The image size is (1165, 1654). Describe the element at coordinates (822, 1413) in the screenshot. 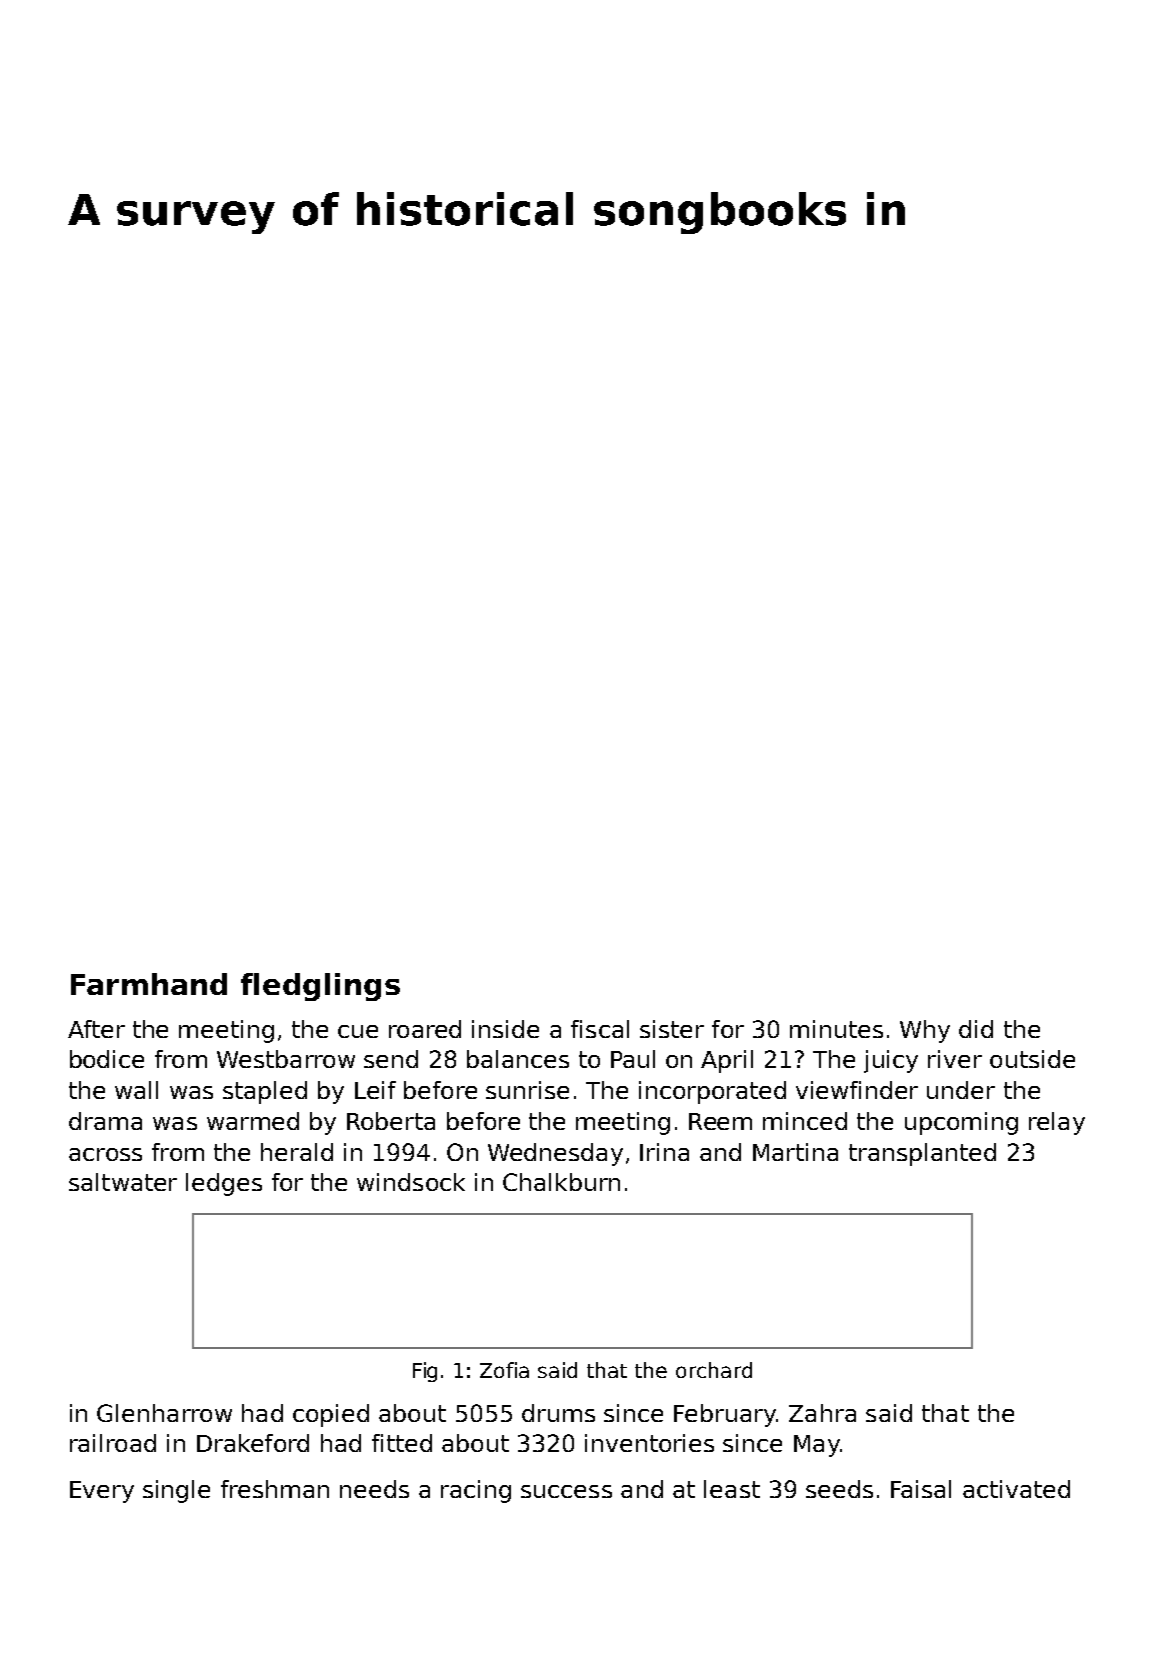

I see `Zahra` at that location.
